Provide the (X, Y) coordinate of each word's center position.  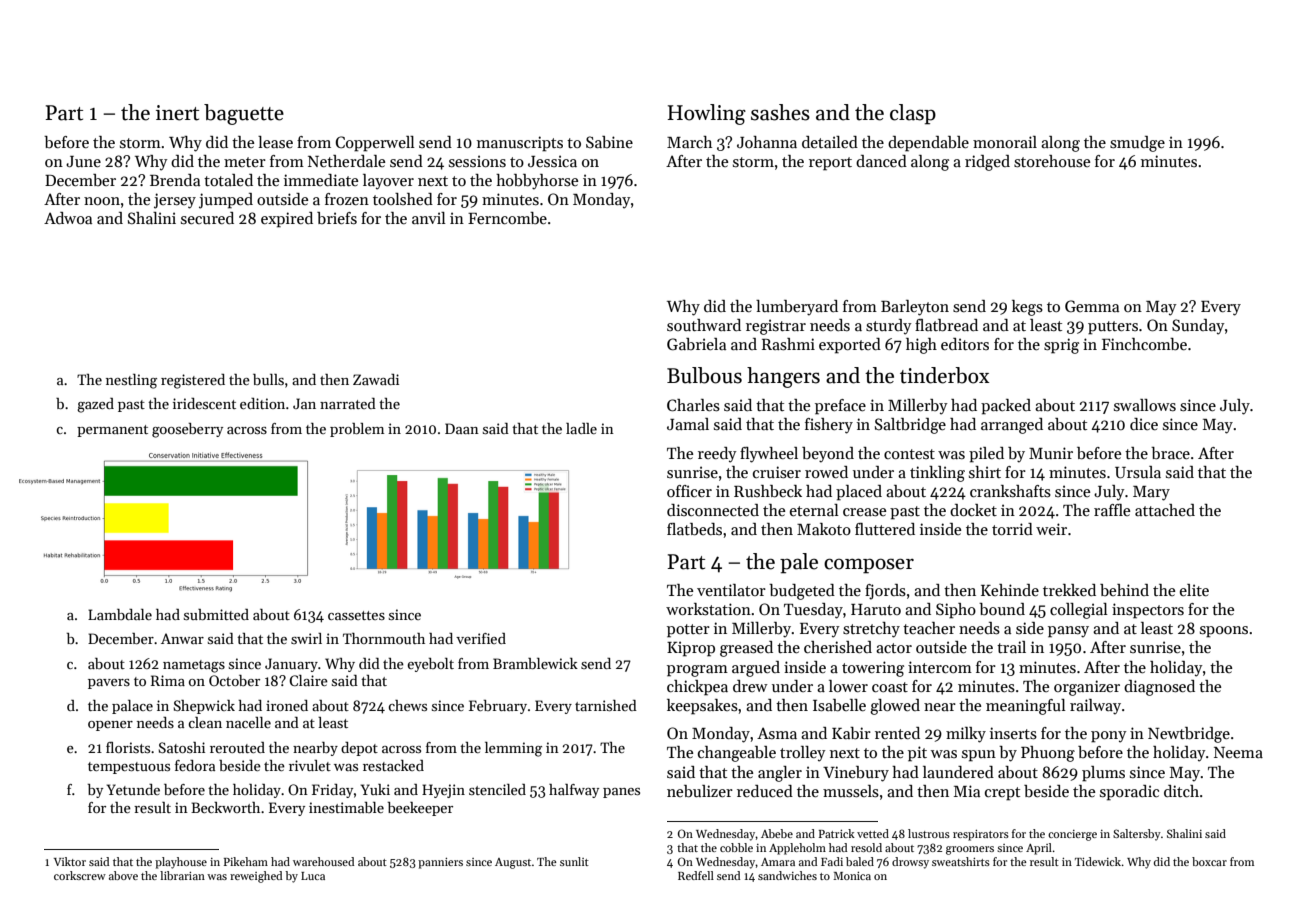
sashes (780, 112)
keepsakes (702, 707)
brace (1170, 453)
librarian (182, 875)
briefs (337, 218)
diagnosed (1159, 688)
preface (840, 407)
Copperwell (375, 144)
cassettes (356, 615)
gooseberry (187, 430)
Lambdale (120, 614)
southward (704, 325)
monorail (1005, 142)
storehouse (1052, 161)
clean (205, 722)
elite (1194, 590)
